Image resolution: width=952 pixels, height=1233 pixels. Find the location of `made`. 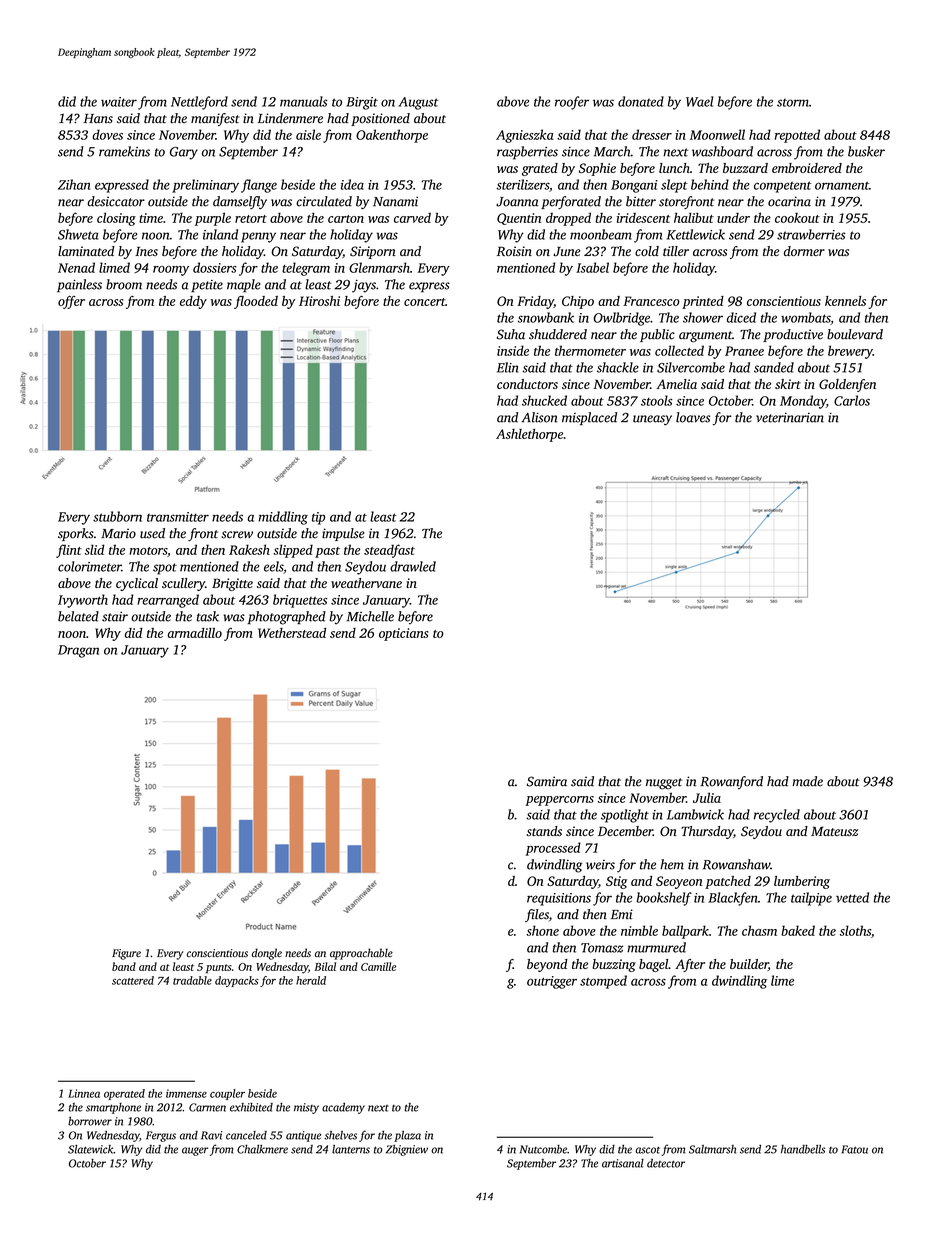

made is located at coordinates (807, 781).
